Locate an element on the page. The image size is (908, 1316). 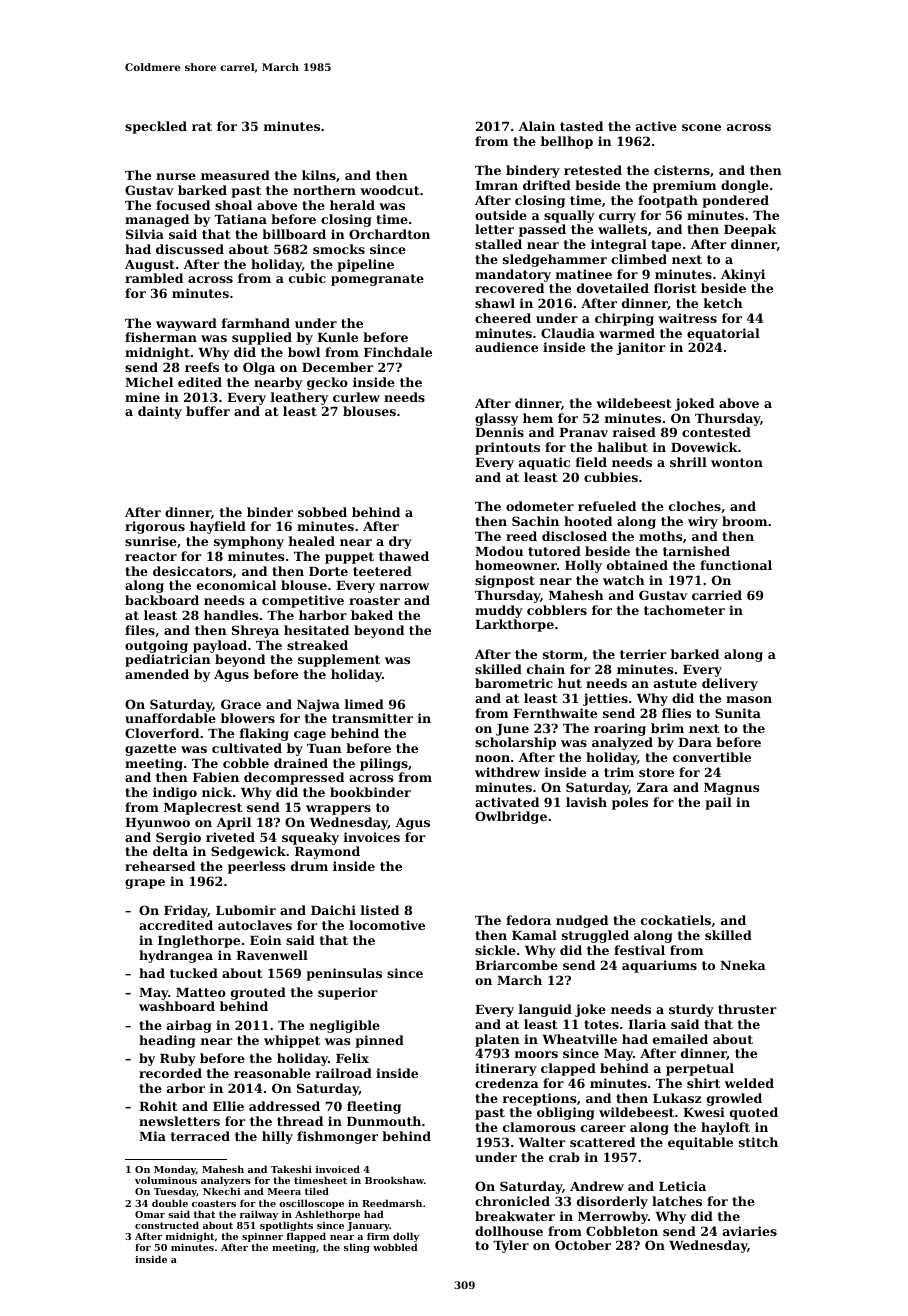
barometric is located at coordinates (514, 683).
